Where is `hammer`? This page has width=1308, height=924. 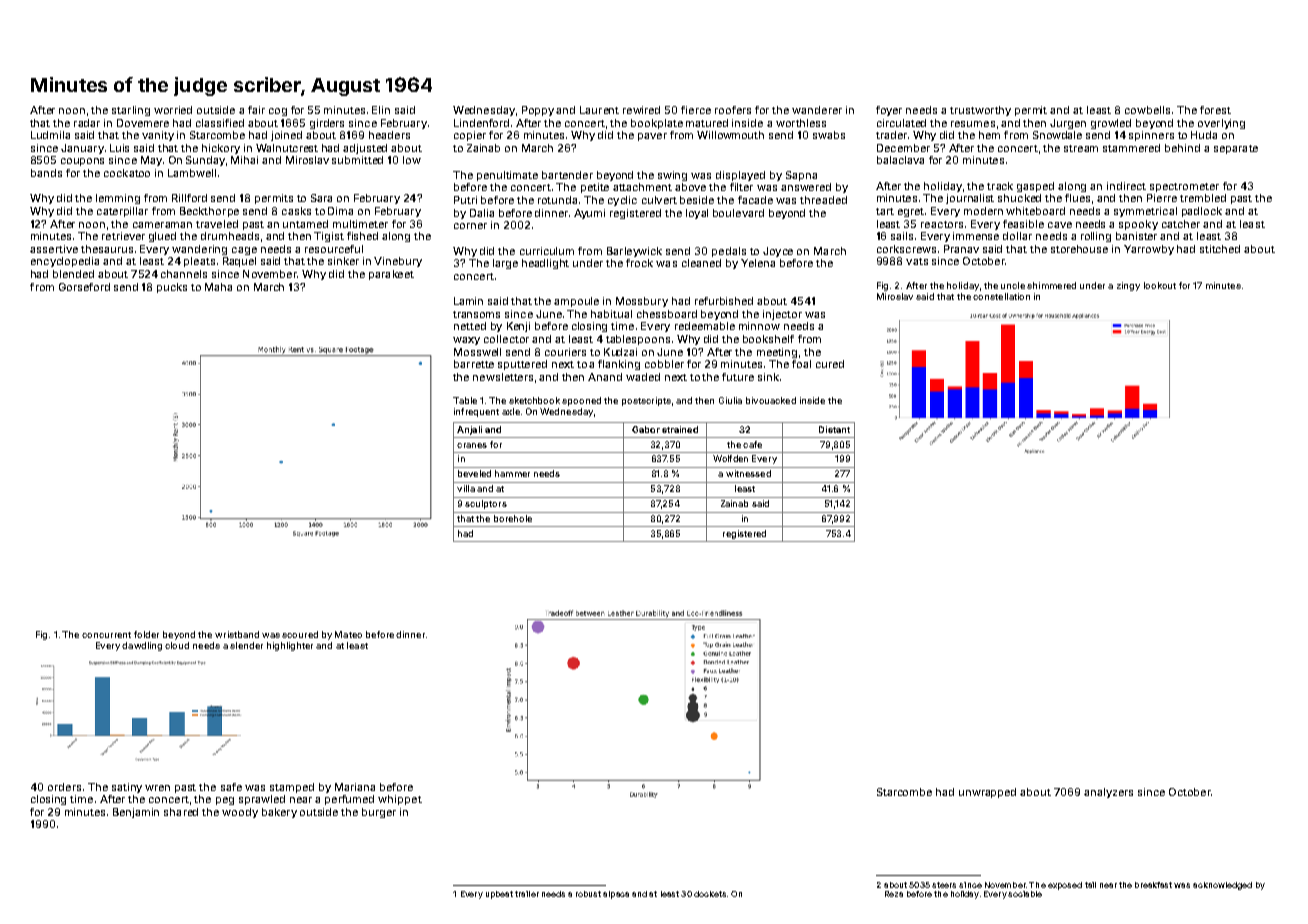
hammer is located at coordinates (512, 473).
